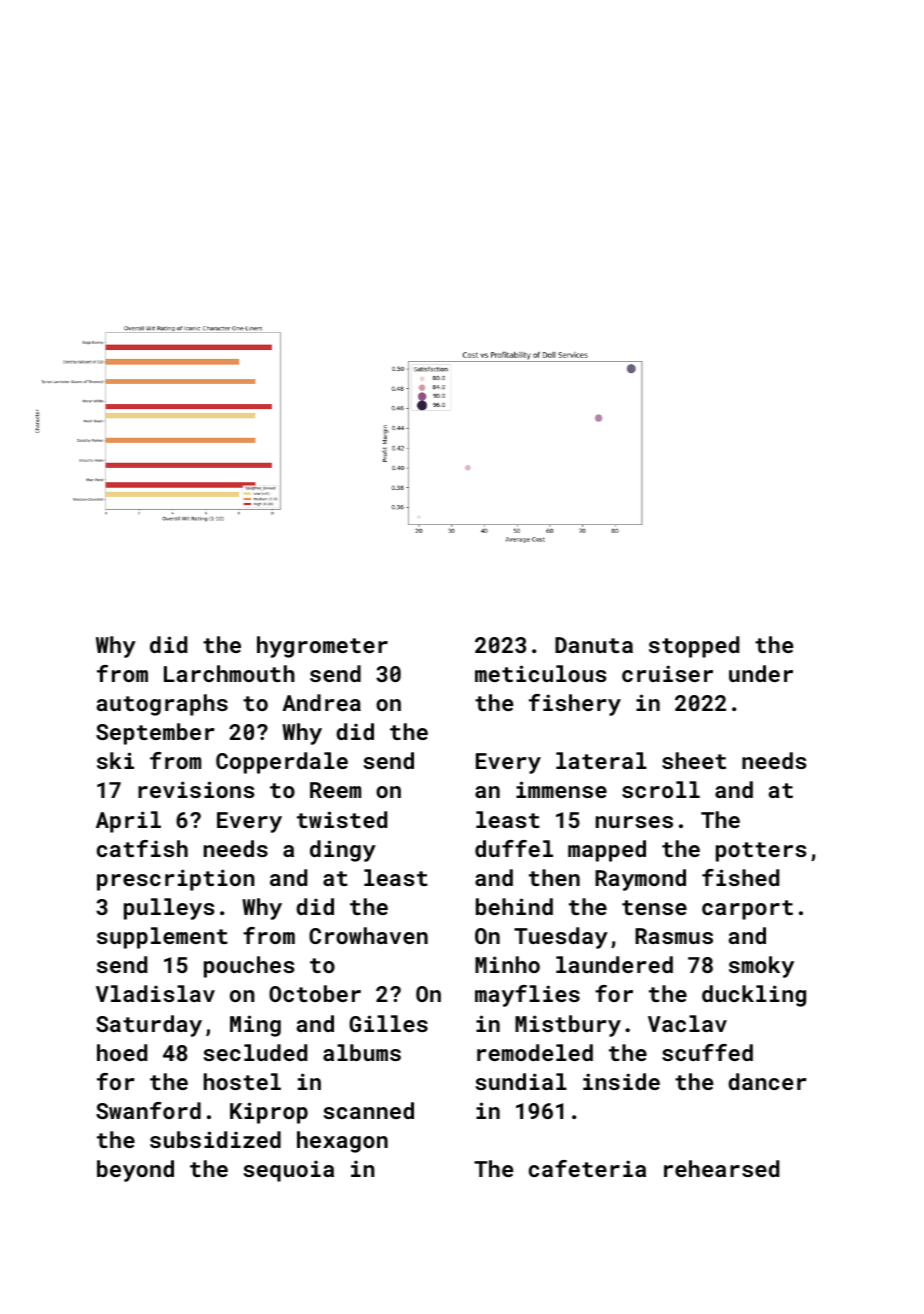 The height and width of the page is (1314, 924). Describe the element at coordinates (135, 1171) in the page. I see `beyond` at that location.
